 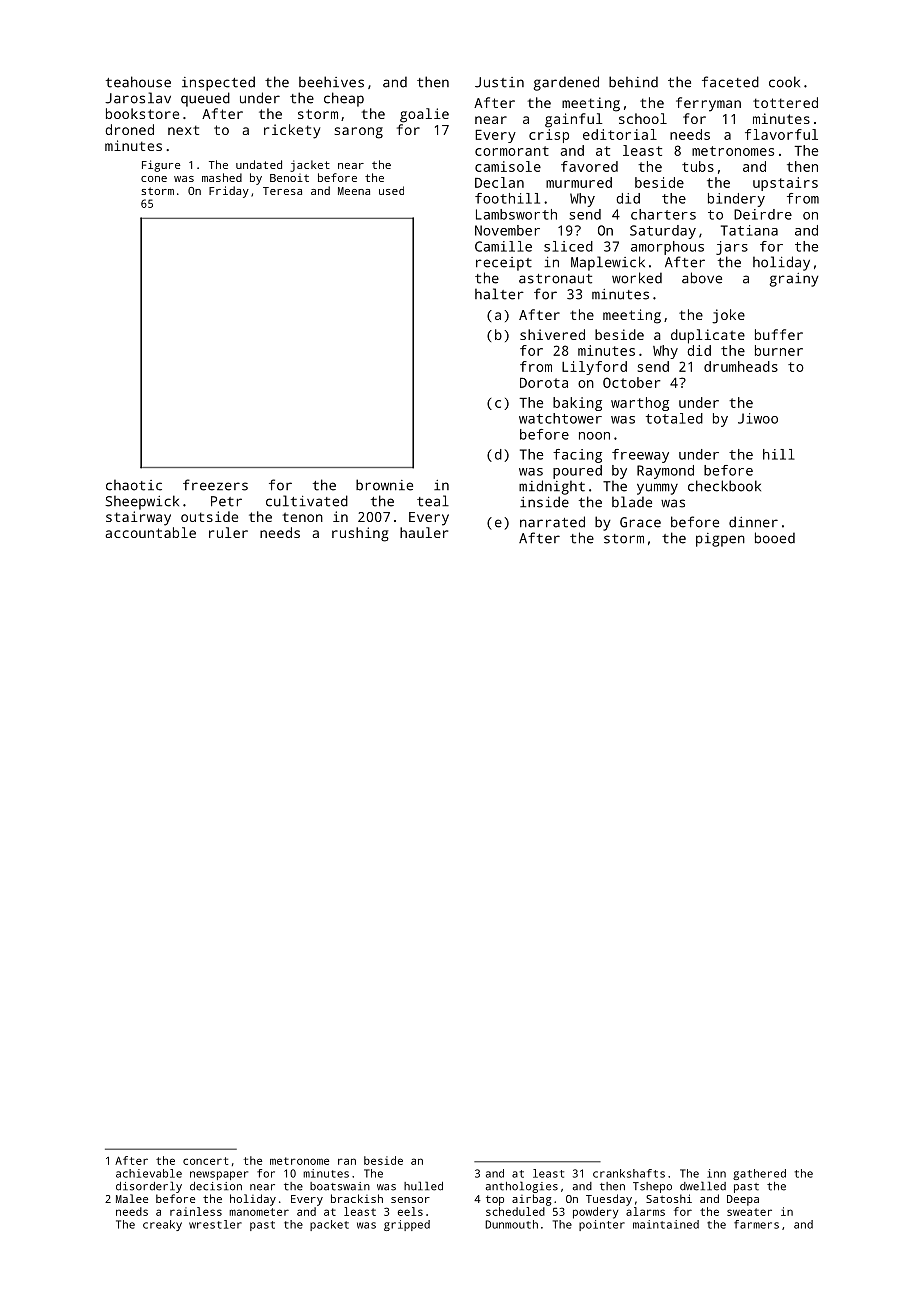 What do you see at coordinates (424, 532) in the page?
I see `hauler` at bounding box center [424, 532].
